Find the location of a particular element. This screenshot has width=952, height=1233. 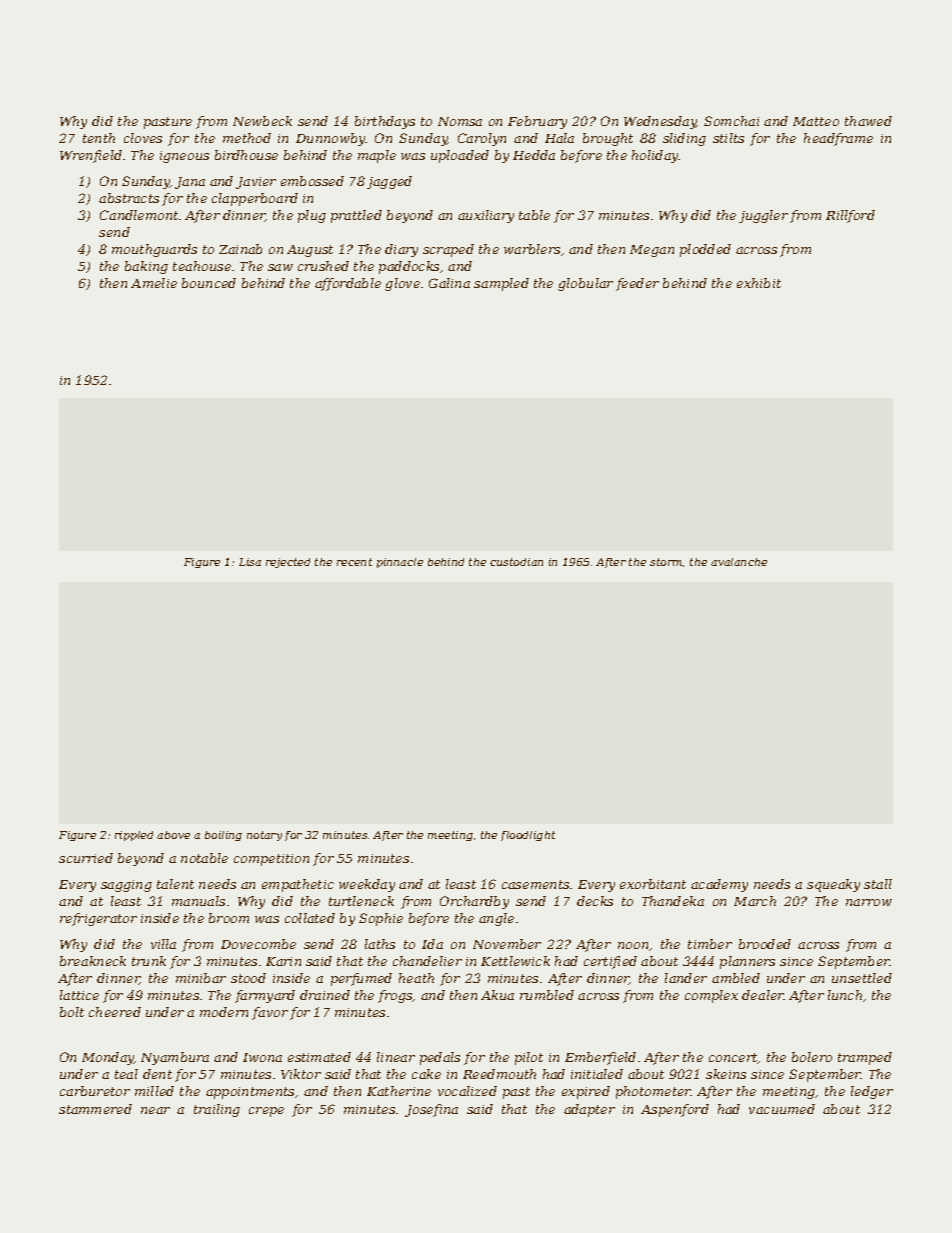

avalanche is located at coordinates (739, 562).
